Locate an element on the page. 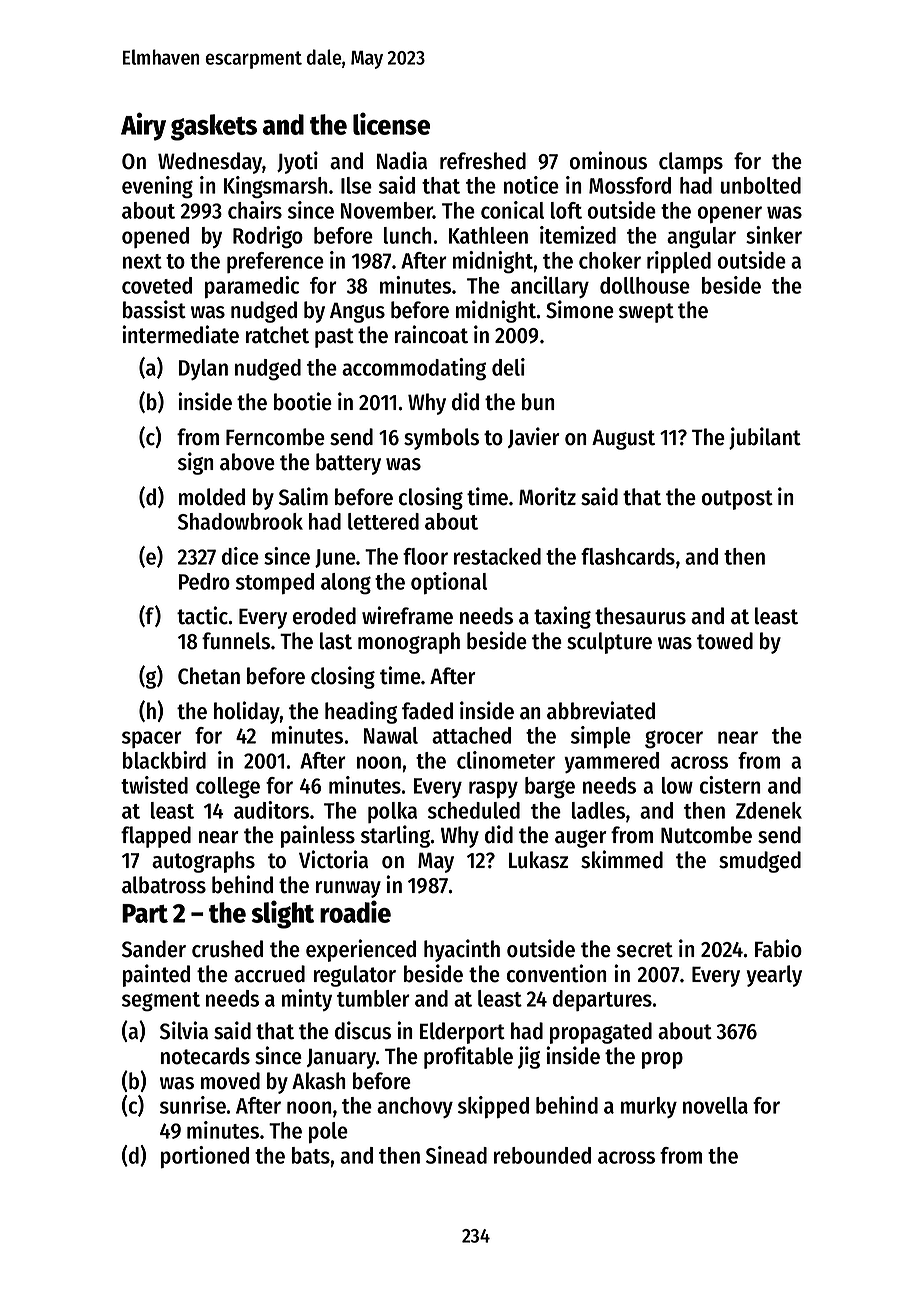 This page has height=1311, width=924. Salim is located at coordinates (303, 496).
